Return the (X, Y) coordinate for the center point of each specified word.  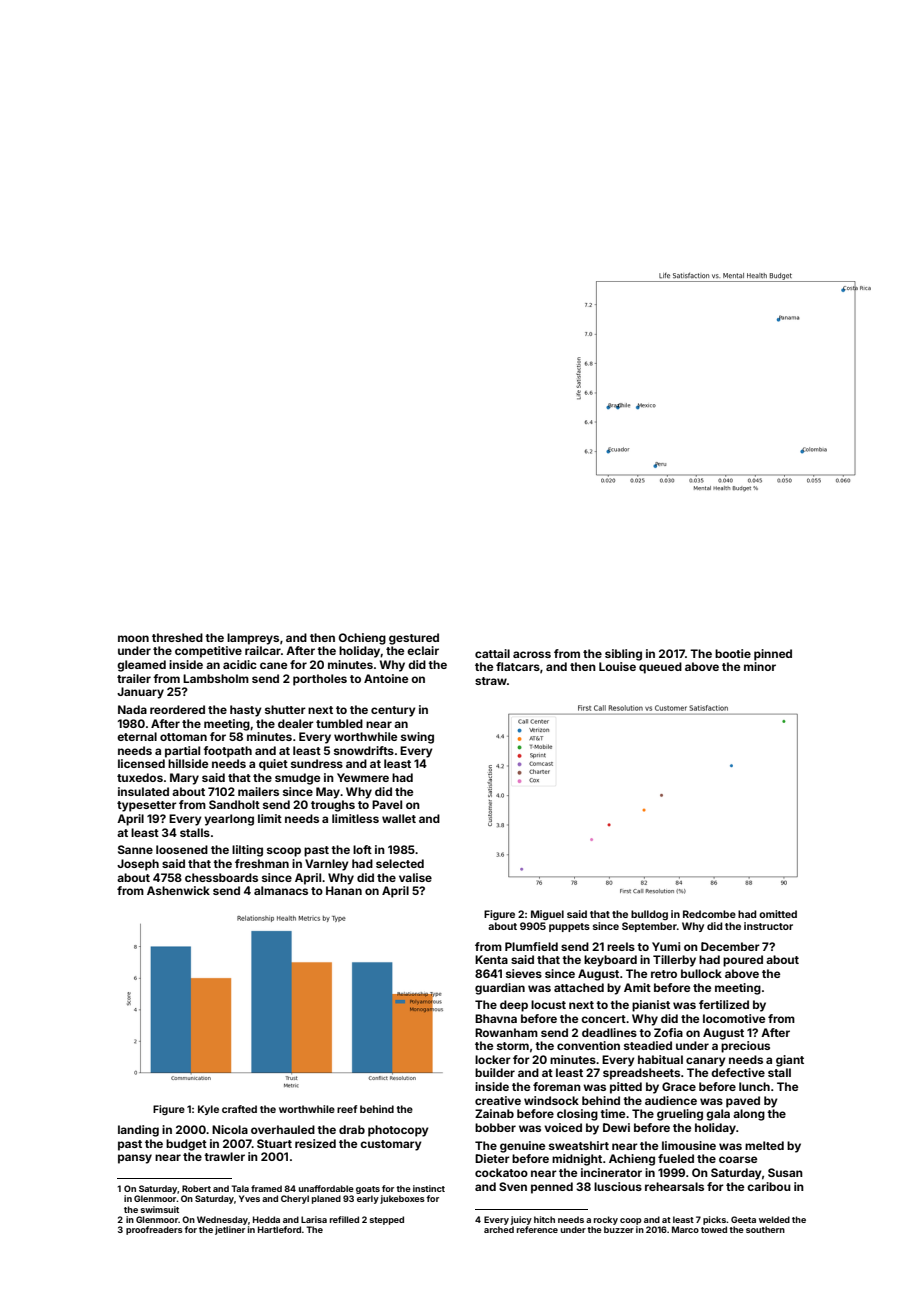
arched (499, 1229)
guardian (500, 989)
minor (760, 666)
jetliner (230, 1230)
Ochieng (362, 639)
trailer (134, 678)
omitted (778, 914)
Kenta (491, 959)
